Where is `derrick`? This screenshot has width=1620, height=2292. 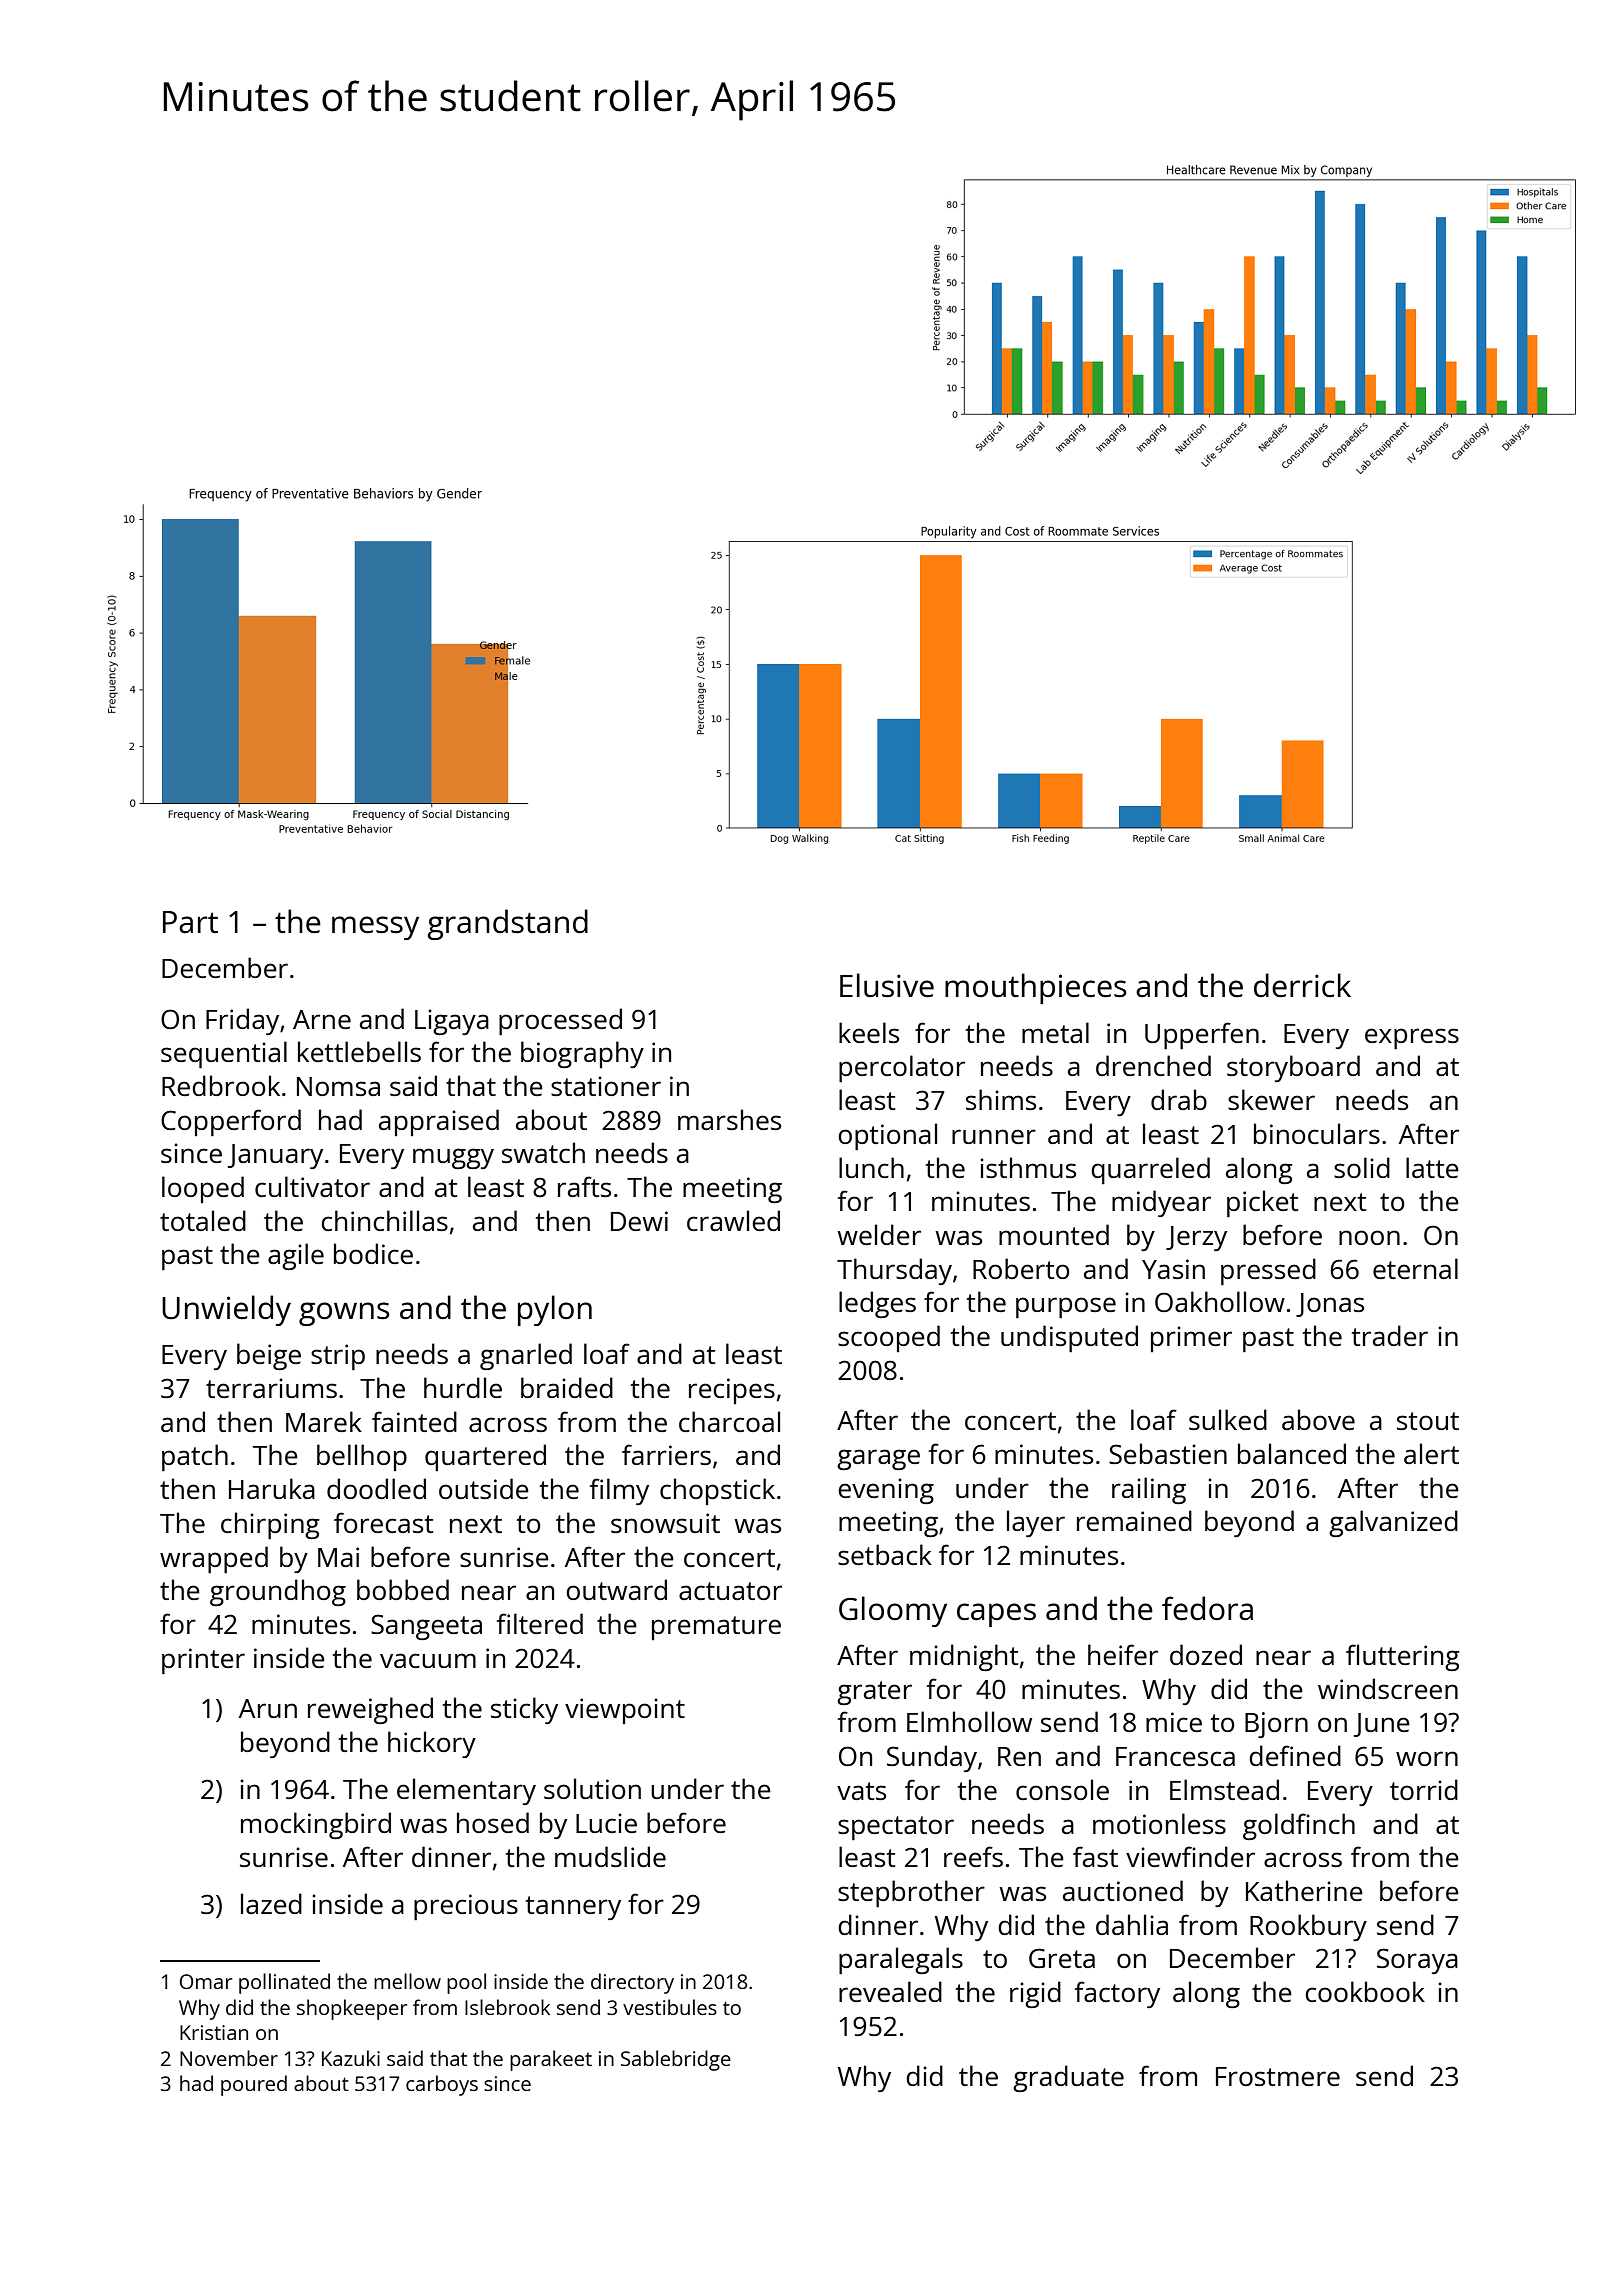 derrick is located at coordinates (1302, 985).
